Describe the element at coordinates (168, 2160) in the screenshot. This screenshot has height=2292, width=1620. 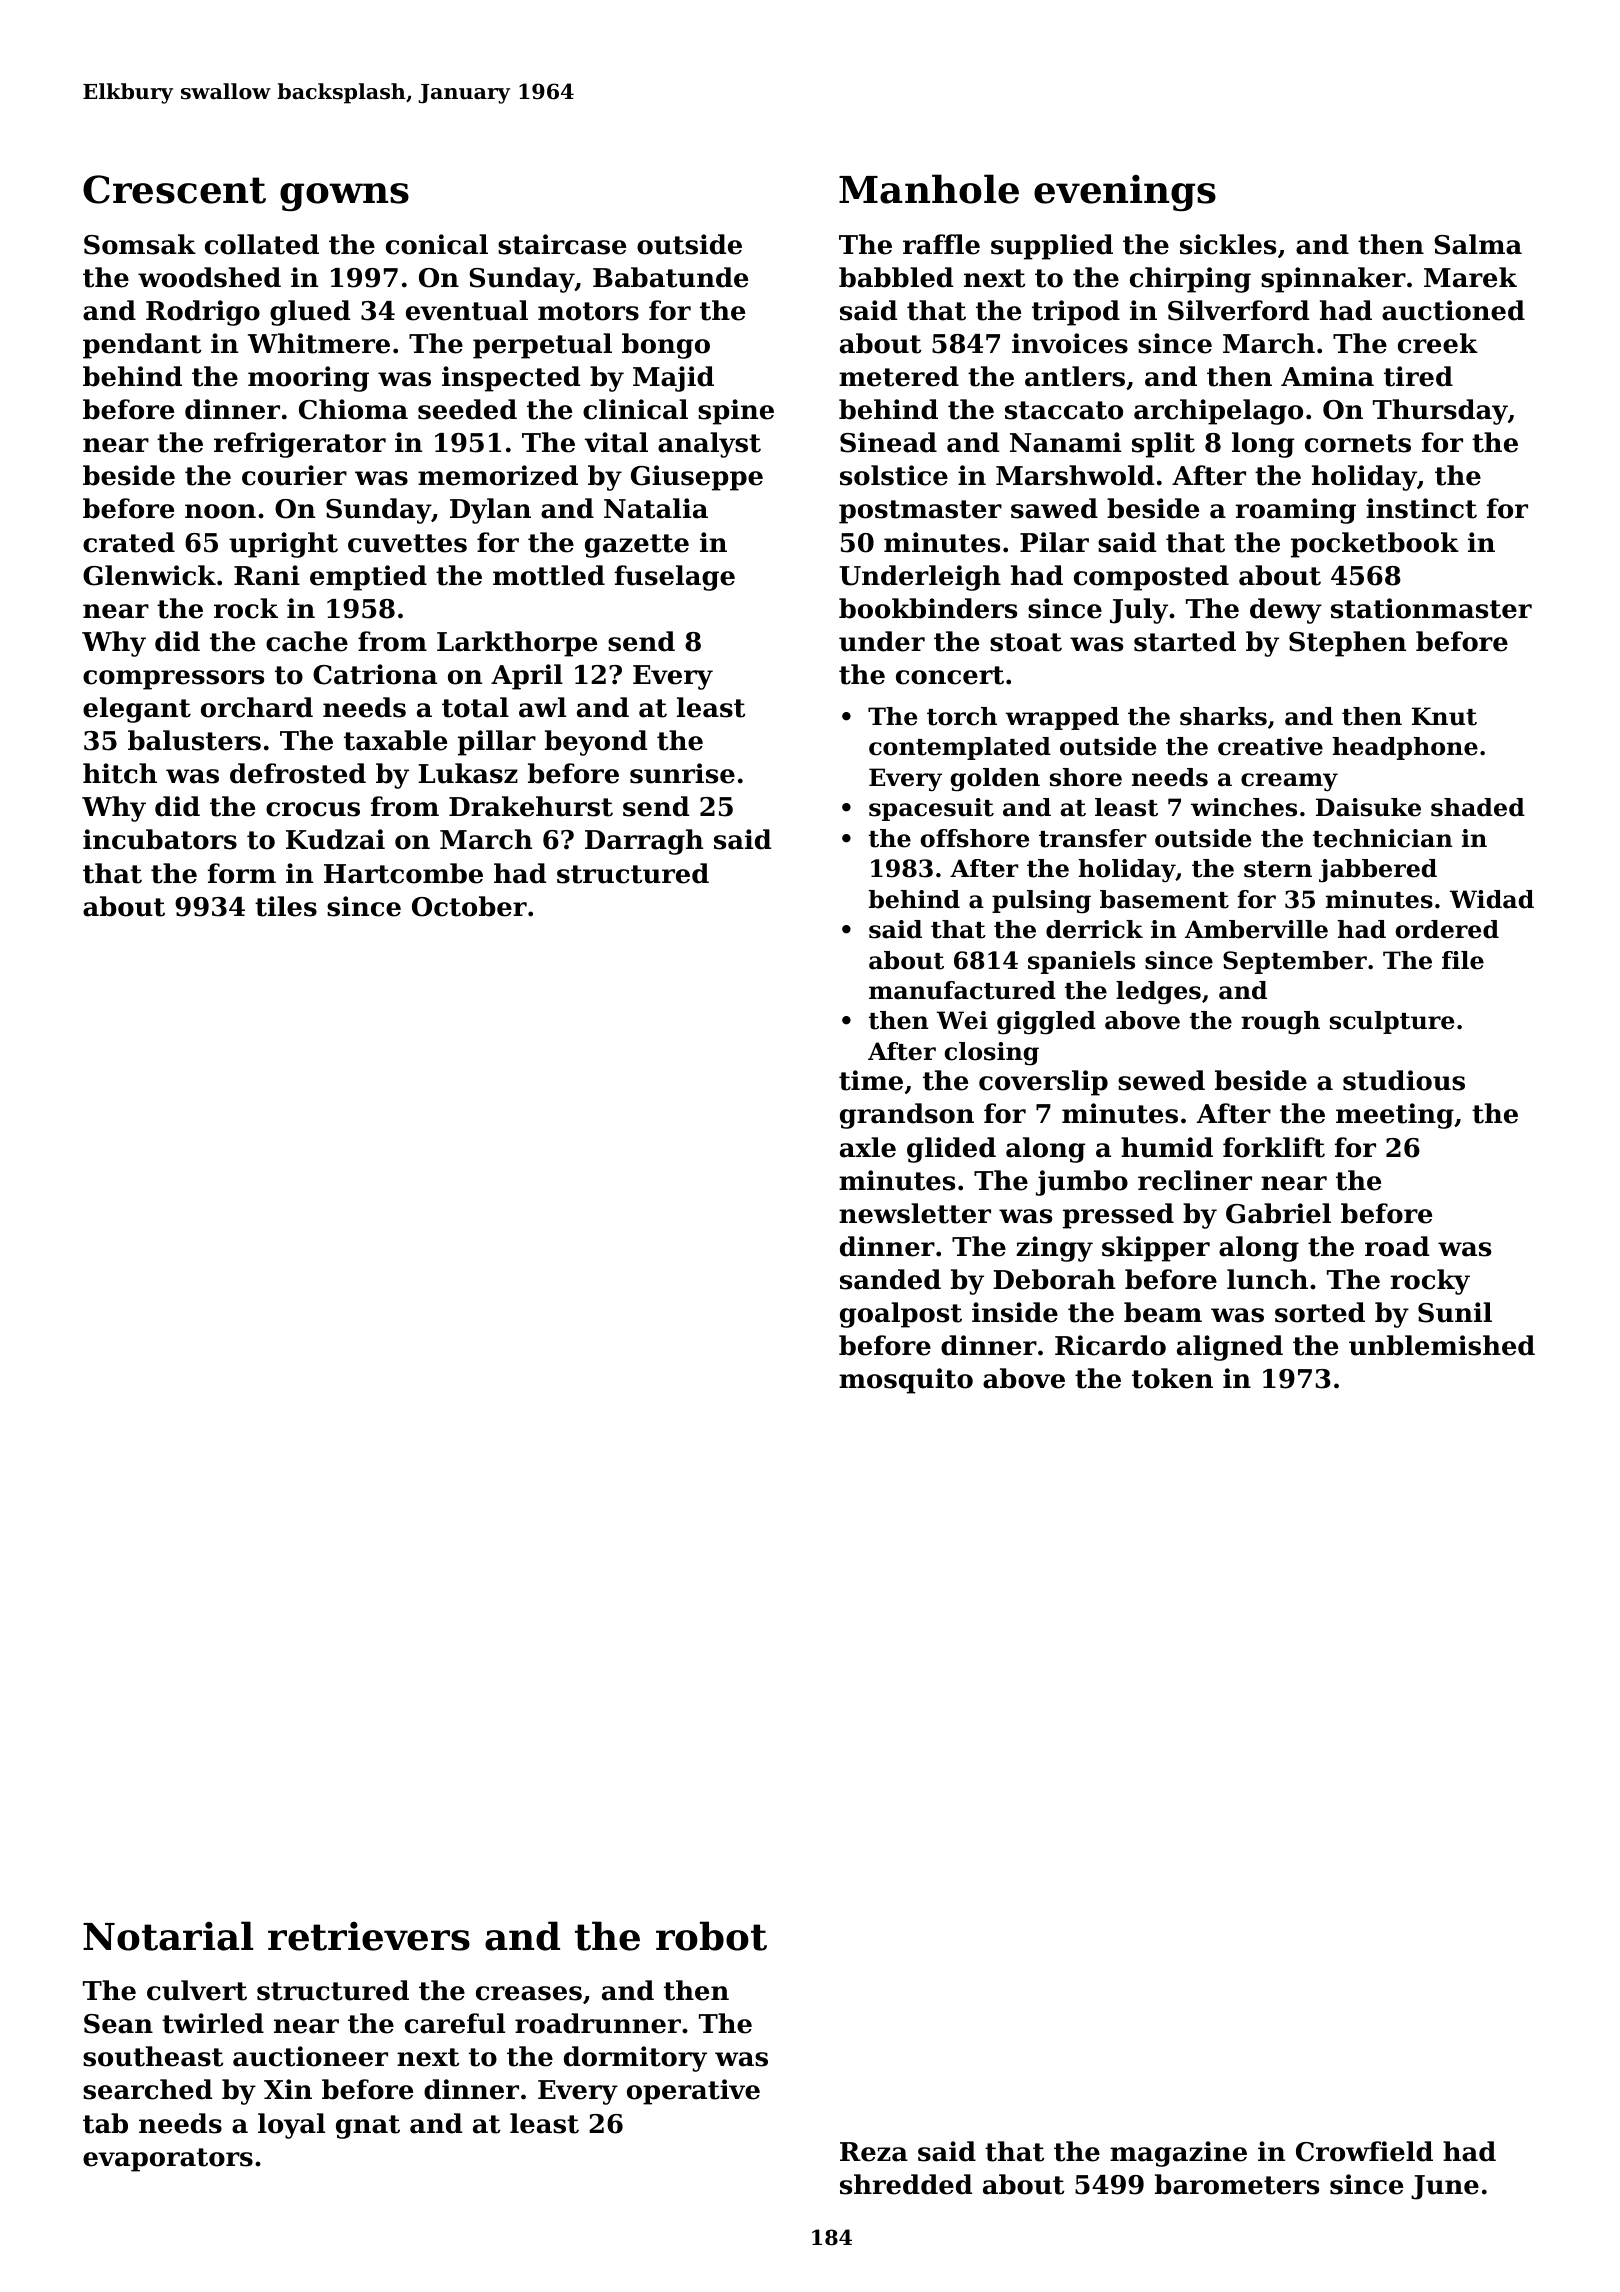
I see `evaporators` at that location.
